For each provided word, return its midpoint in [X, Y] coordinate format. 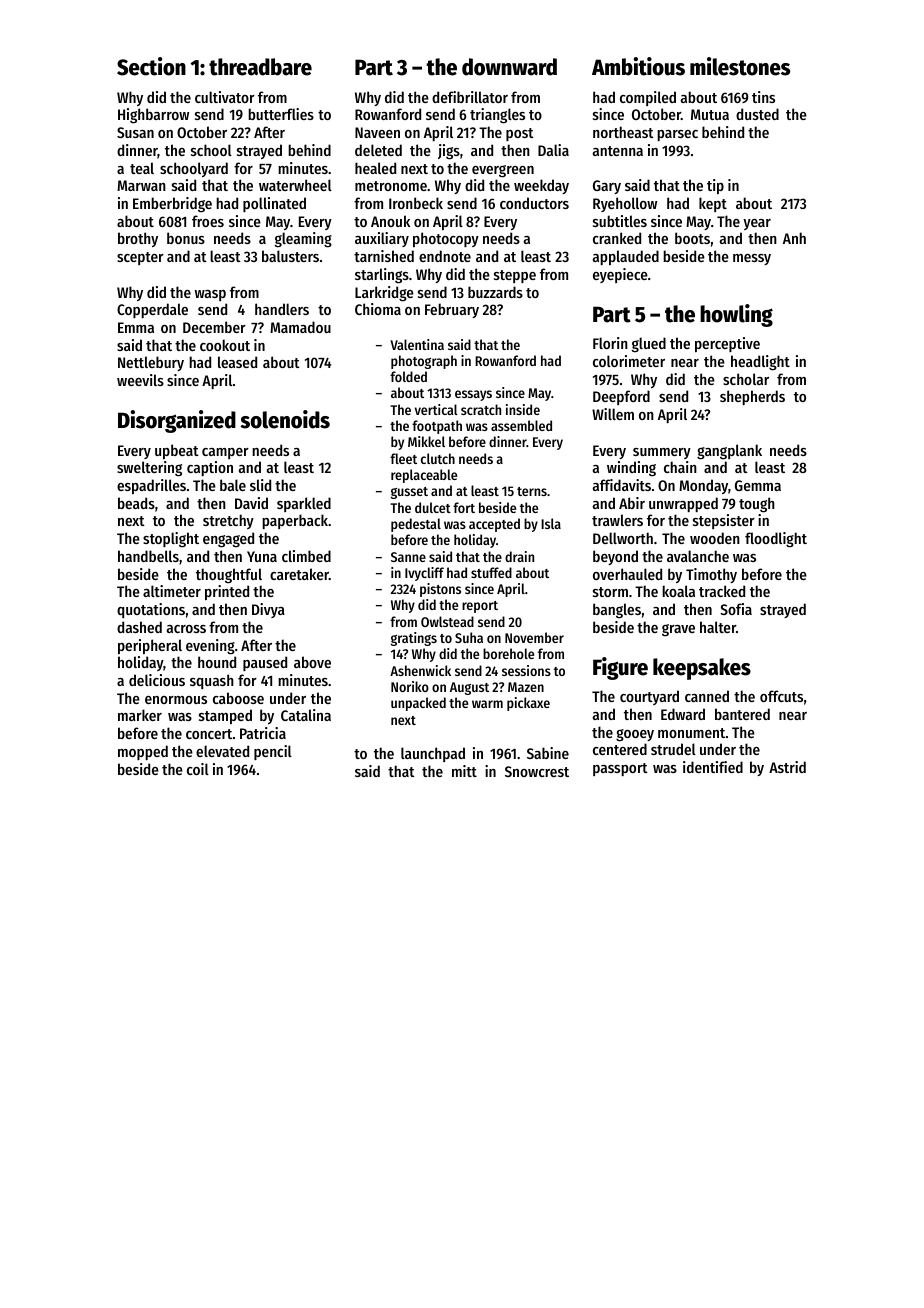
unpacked [418, 704]
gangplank [729, 452]
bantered [742, 714]
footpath [437, 427]
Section [151, 66]
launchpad [433, 754]
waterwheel [295, 185]
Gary [607, 187]
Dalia [553, 150]
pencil [273, 752]
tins [763, 97]
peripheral [150, 646]
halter [718, 627]
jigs [449, 152]
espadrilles [151, 486]
